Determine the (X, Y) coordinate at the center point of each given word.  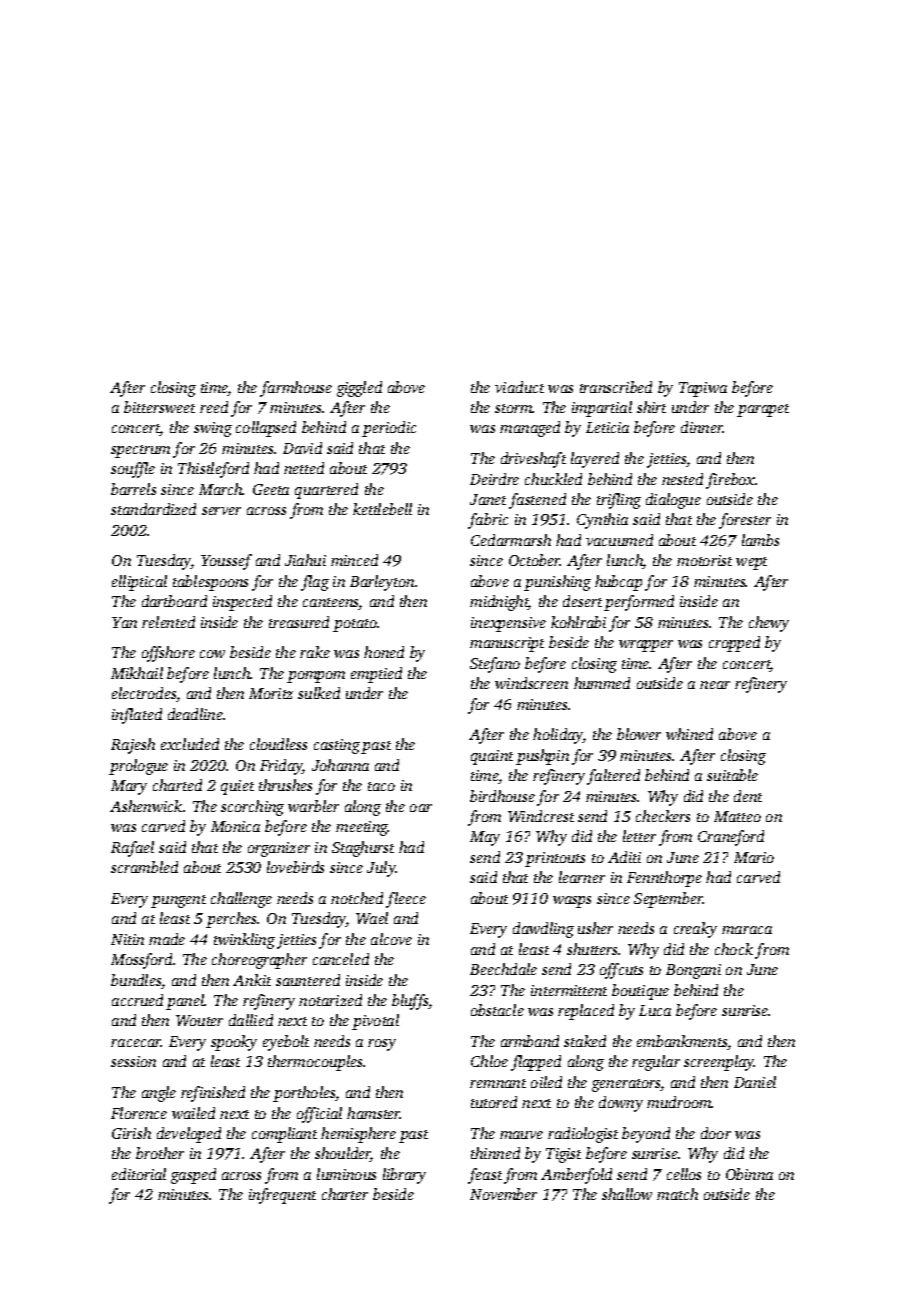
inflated (137, 716)
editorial (139, 1174)
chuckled (553, 479)
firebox (730, 481)
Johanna (340, 765)
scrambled (144, 867)
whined (689, 734)
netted (304, 468)
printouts (555, 859)
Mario (754, 857)
